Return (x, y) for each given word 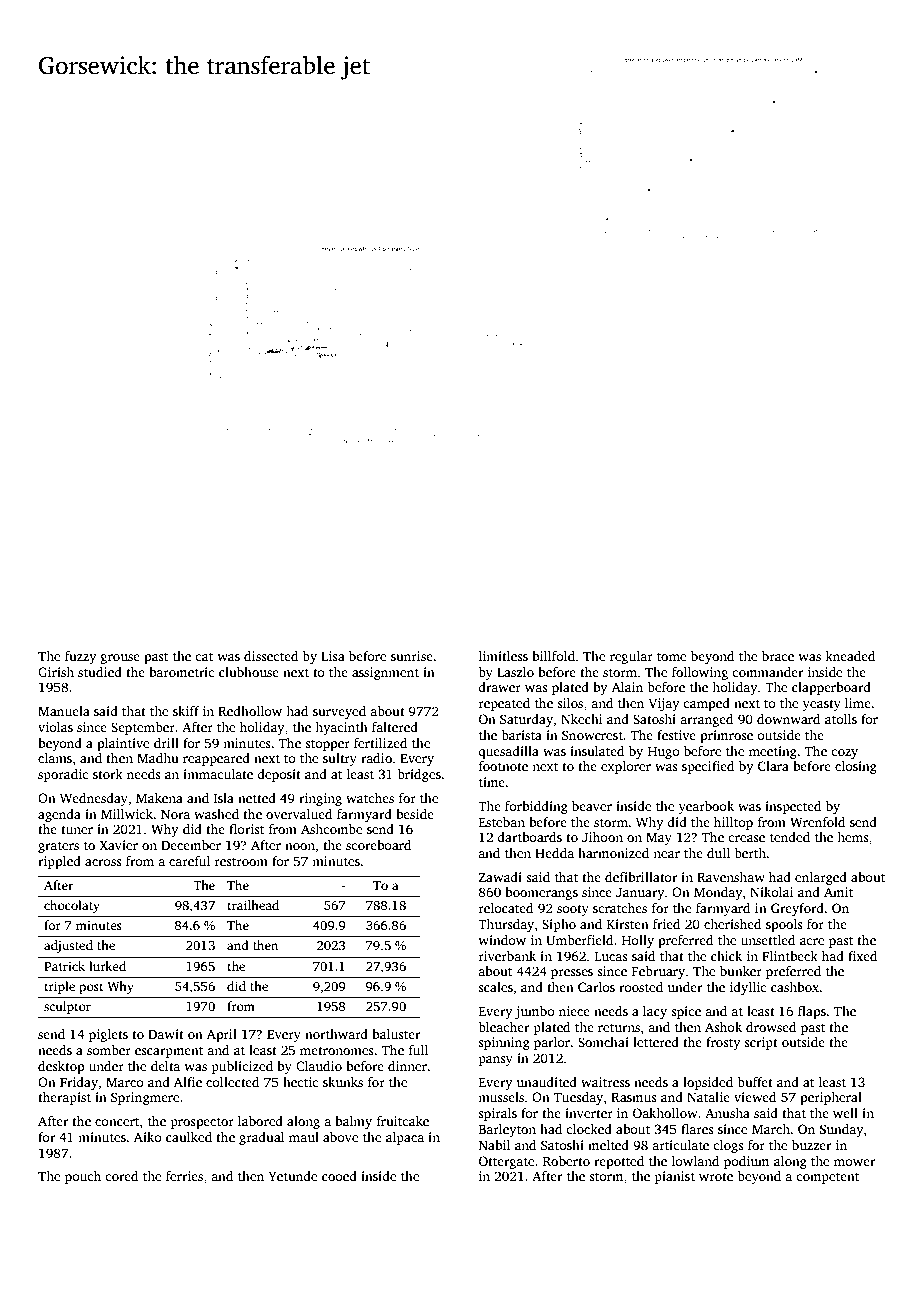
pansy (496, 1061)
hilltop (733, 823)
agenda (59, 815)
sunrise (412, 656)
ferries (184, 1176)
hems (853, 837)
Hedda (554, 853)
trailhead (253, 905)
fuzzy (81, 657)
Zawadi (500, 877)
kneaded (850, 656)
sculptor (67, 1007)
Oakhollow (665, 1113)
